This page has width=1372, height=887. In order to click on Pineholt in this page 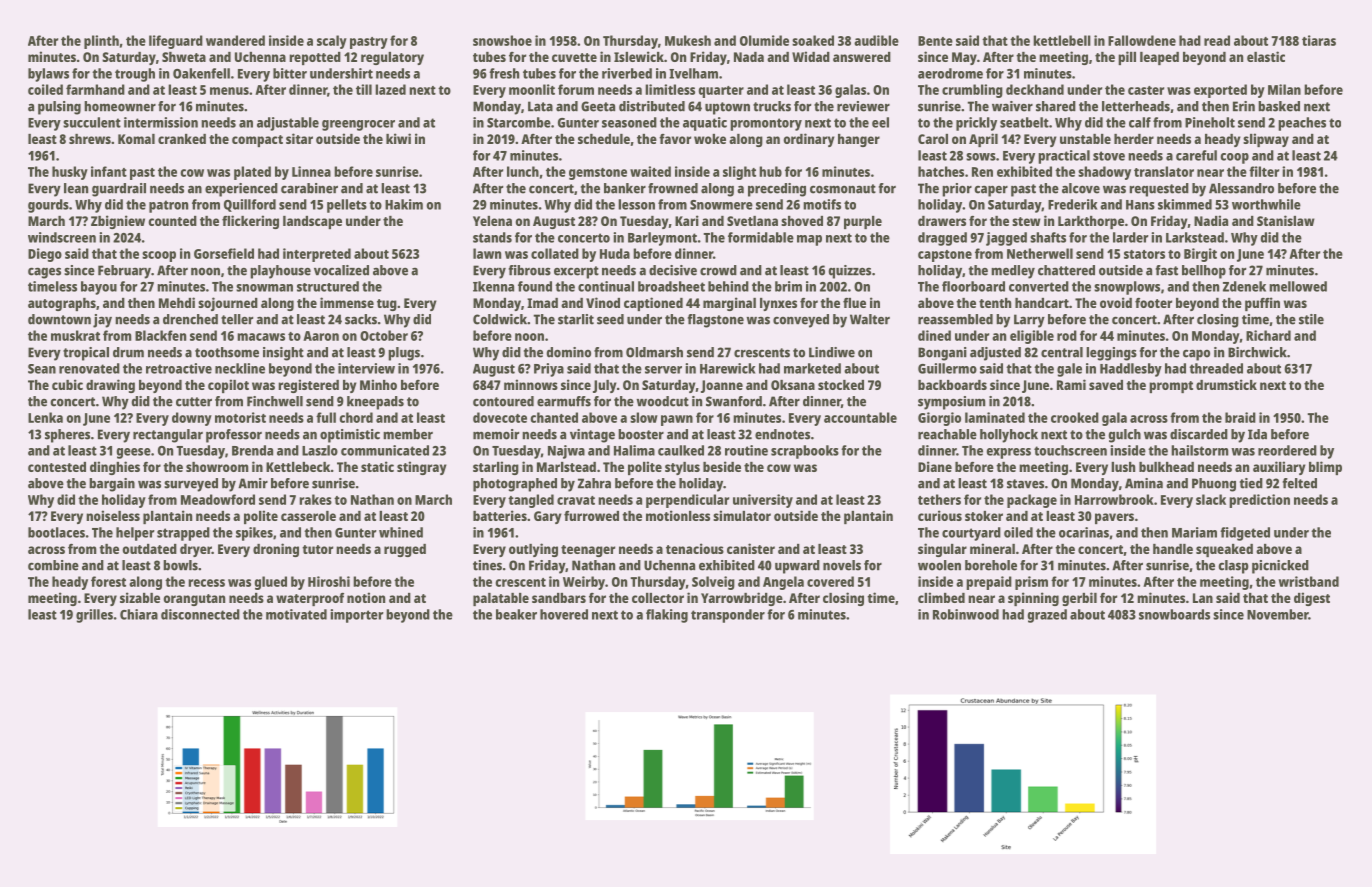, I will do `click(1210, 122)`.
